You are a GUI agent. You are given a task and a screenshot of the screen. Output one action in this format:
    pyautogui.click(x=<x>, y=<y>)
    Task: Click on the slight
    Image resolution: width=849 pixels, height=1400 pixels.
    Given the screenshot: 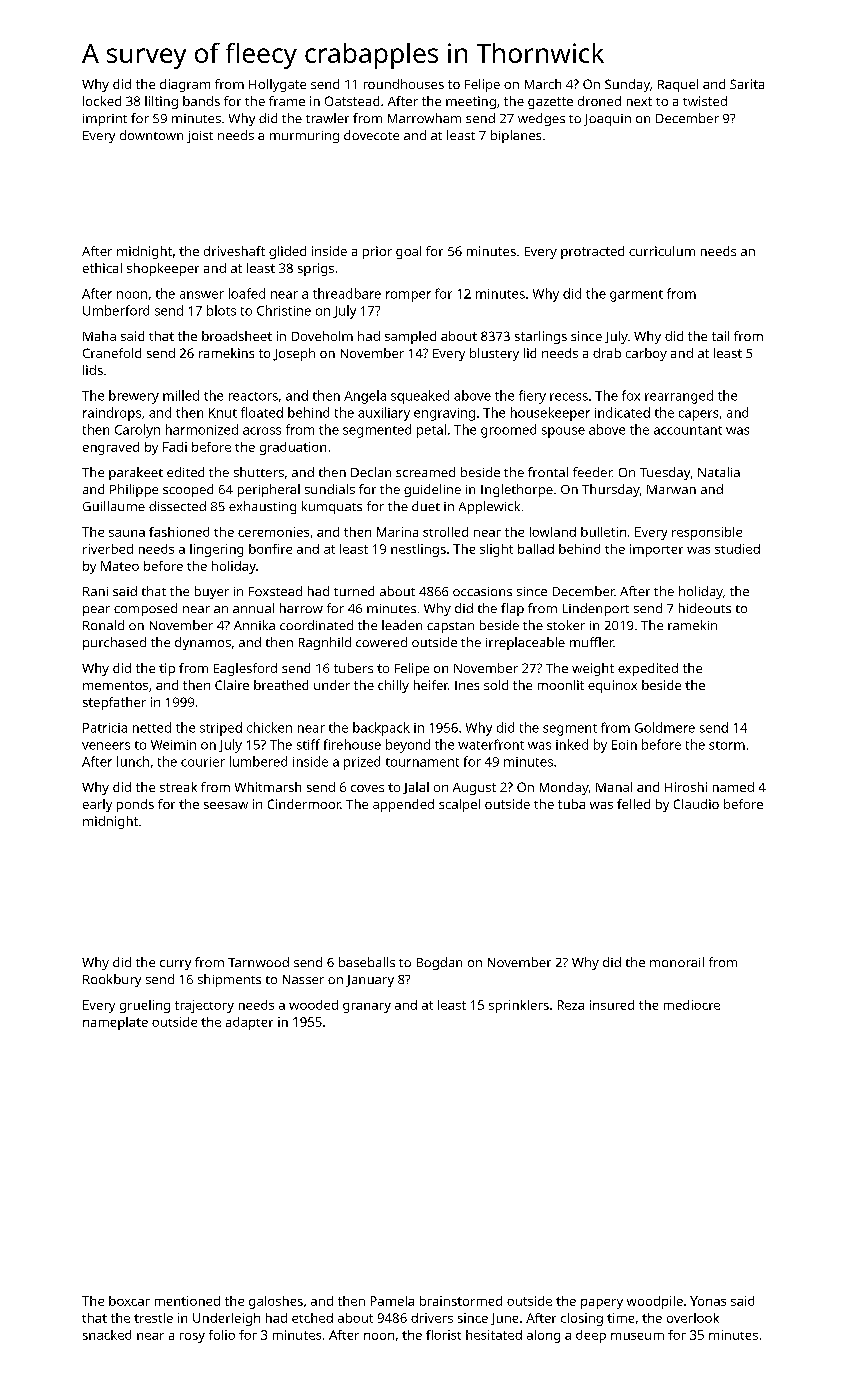 What is the action you would take?
    pyautogui.click(x=496, y=550)
